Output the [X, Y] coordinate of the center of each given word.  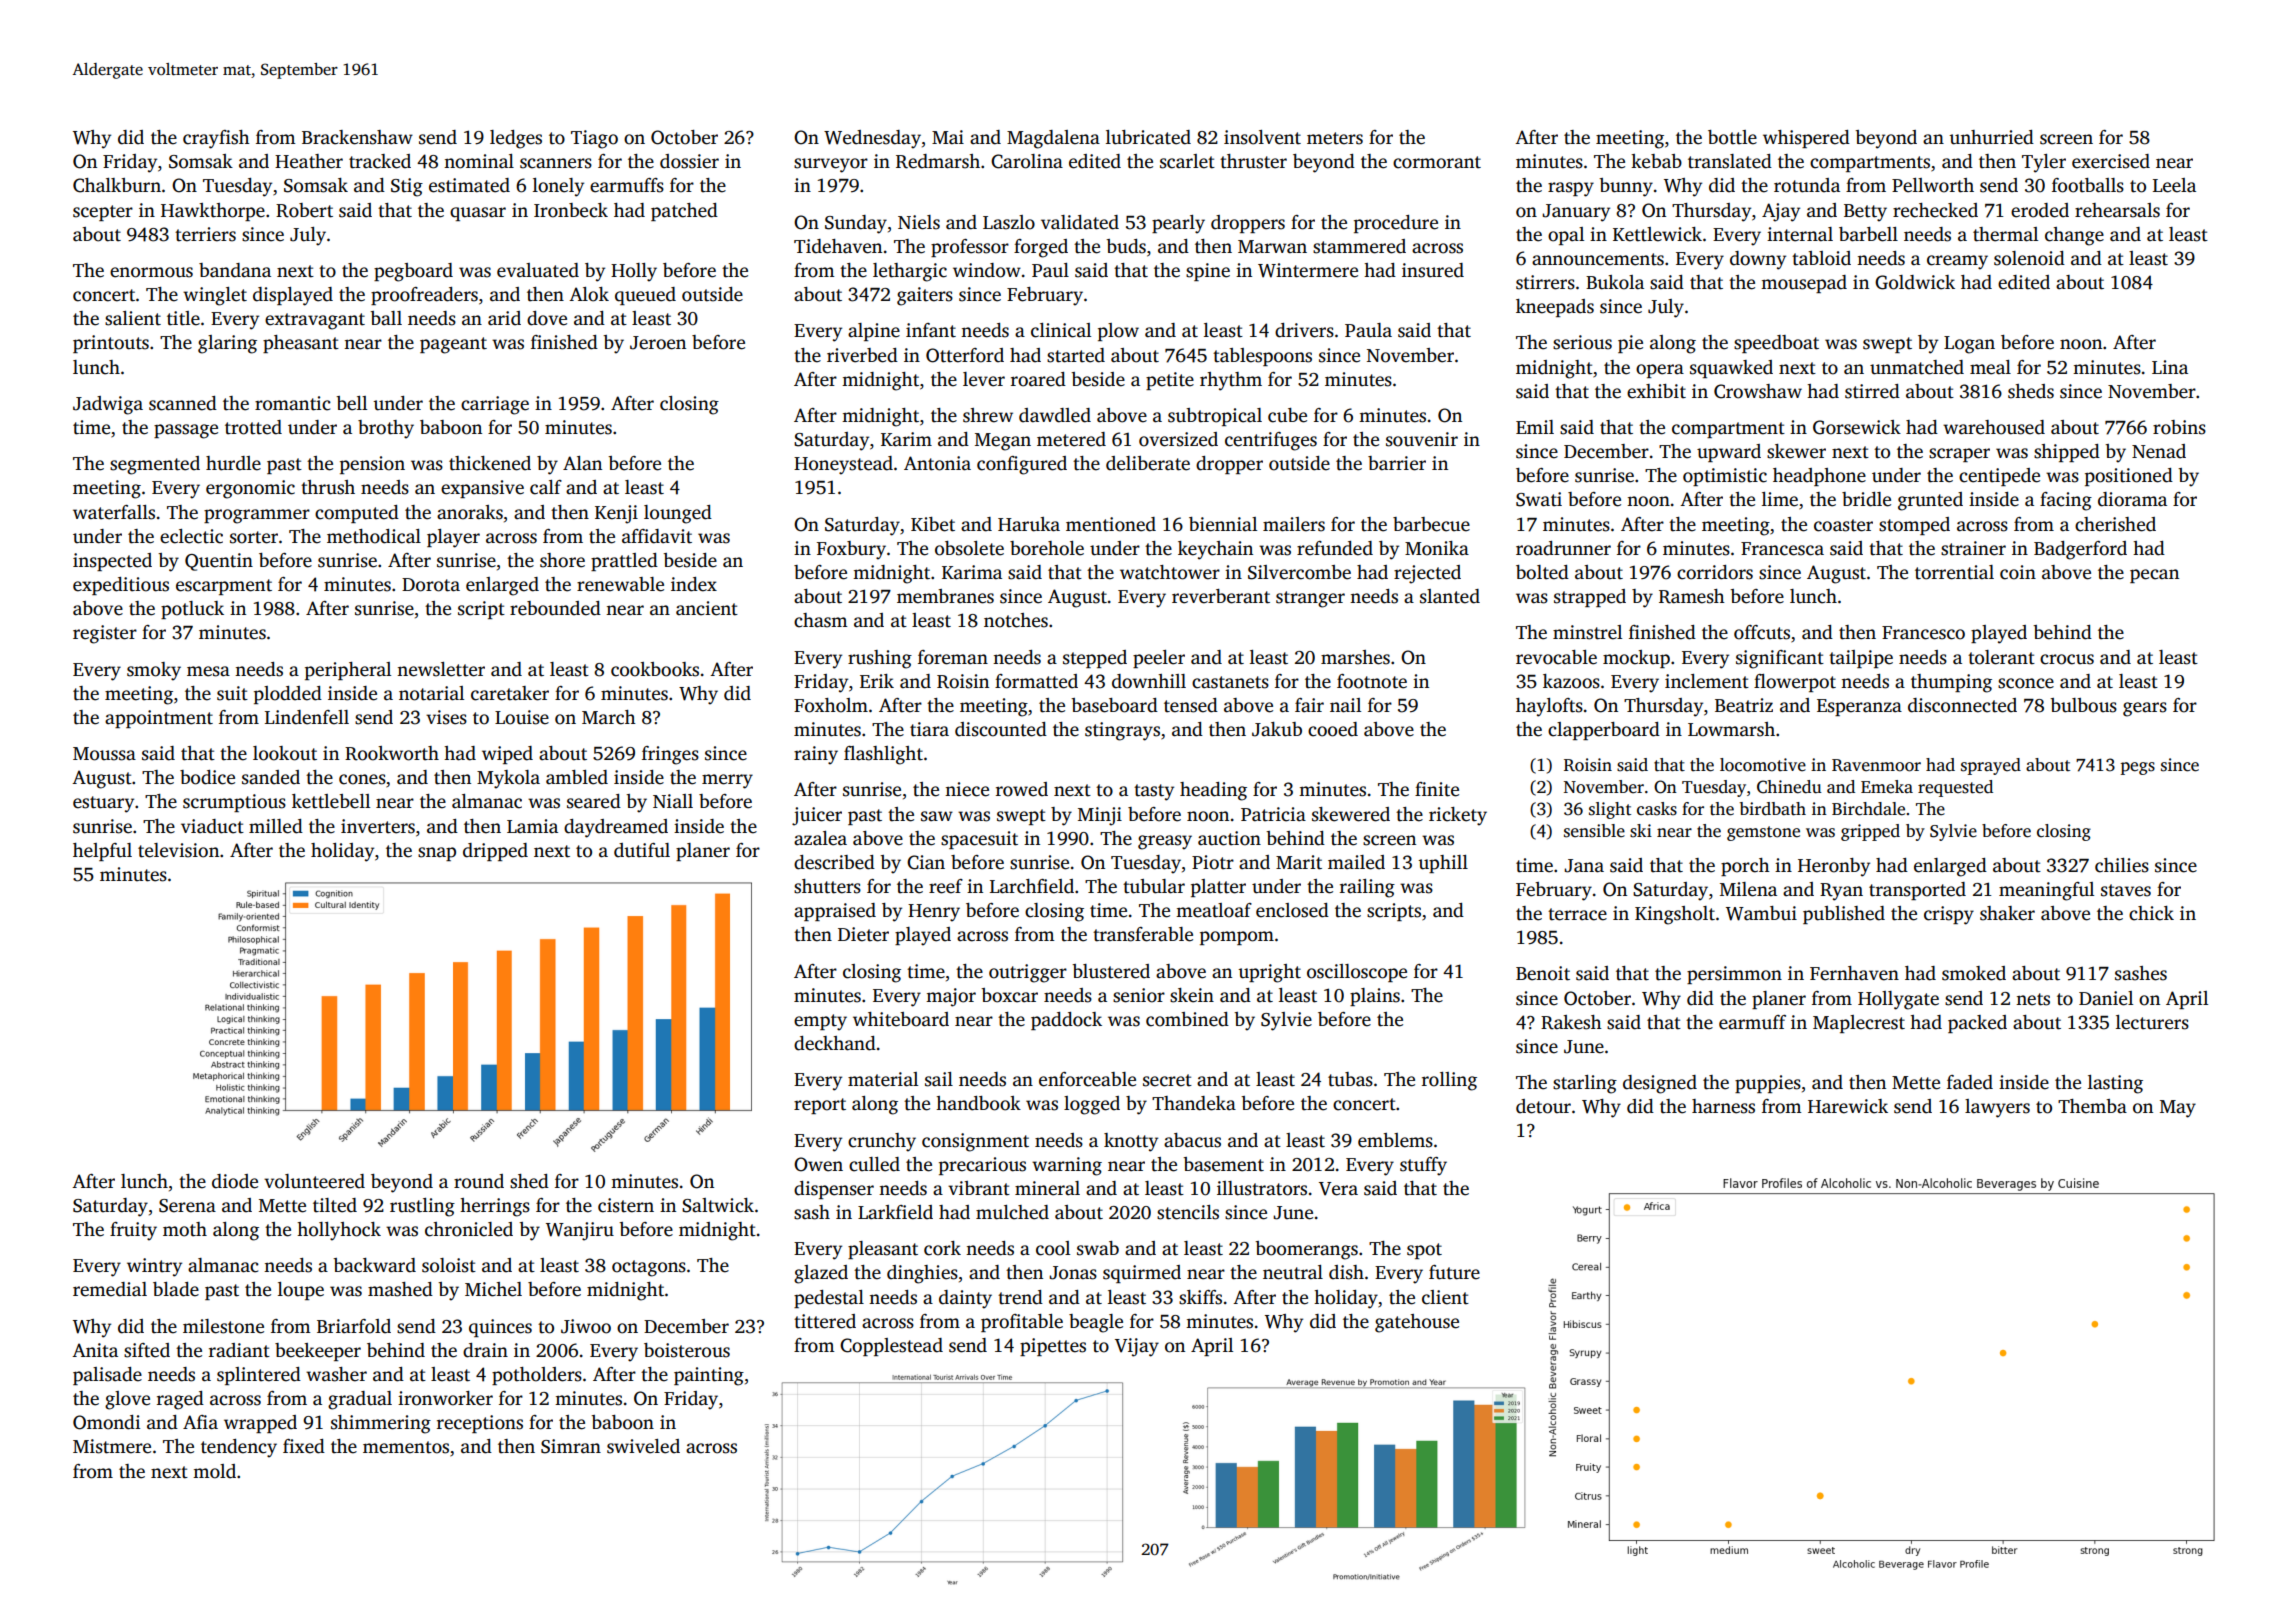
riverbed [862, 355]
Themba [2092, 1106]
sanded [271, 777]
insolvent [1262, 137]
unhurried [1991, 137]
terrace [1577, 914]
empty [820, 1022]
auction [1229, 838]
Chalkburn [117, 185]
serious [1582, 342]
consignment [975, 1142]
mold [214, 1471]
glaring [227, 344]
